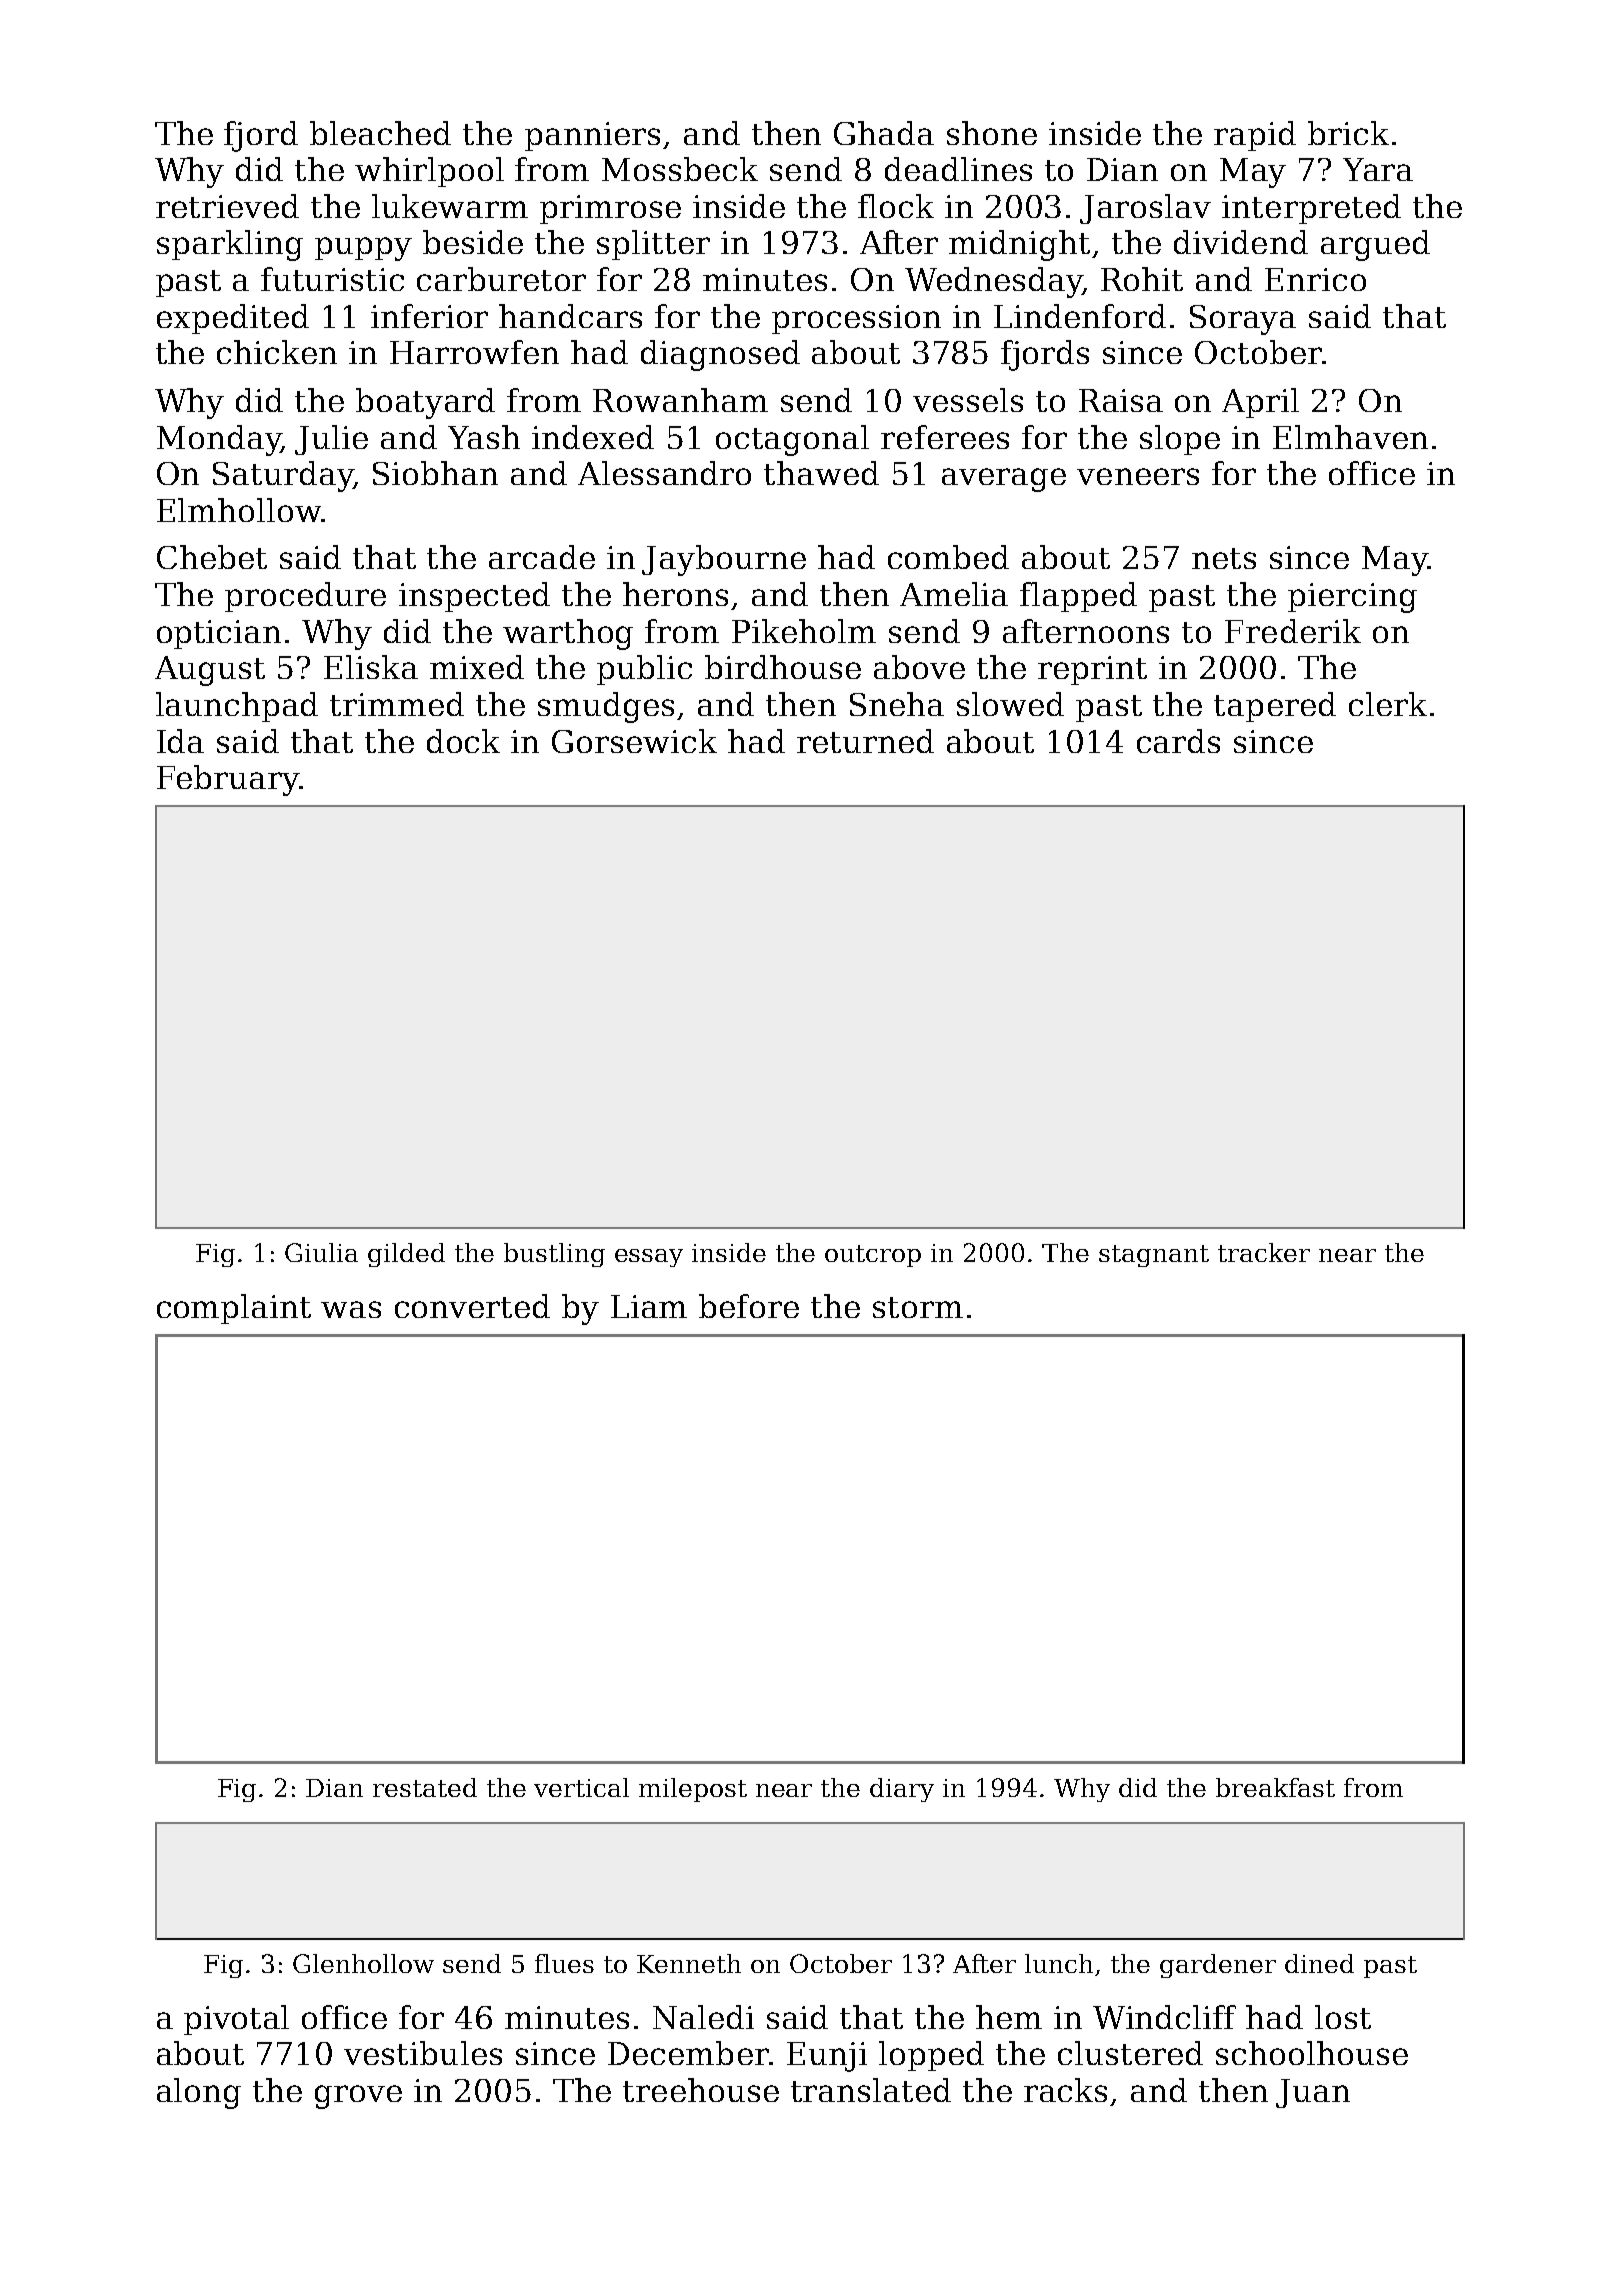 The height and width of the page is (2292, 1620). I want to click on average, so click(1004, 480).
